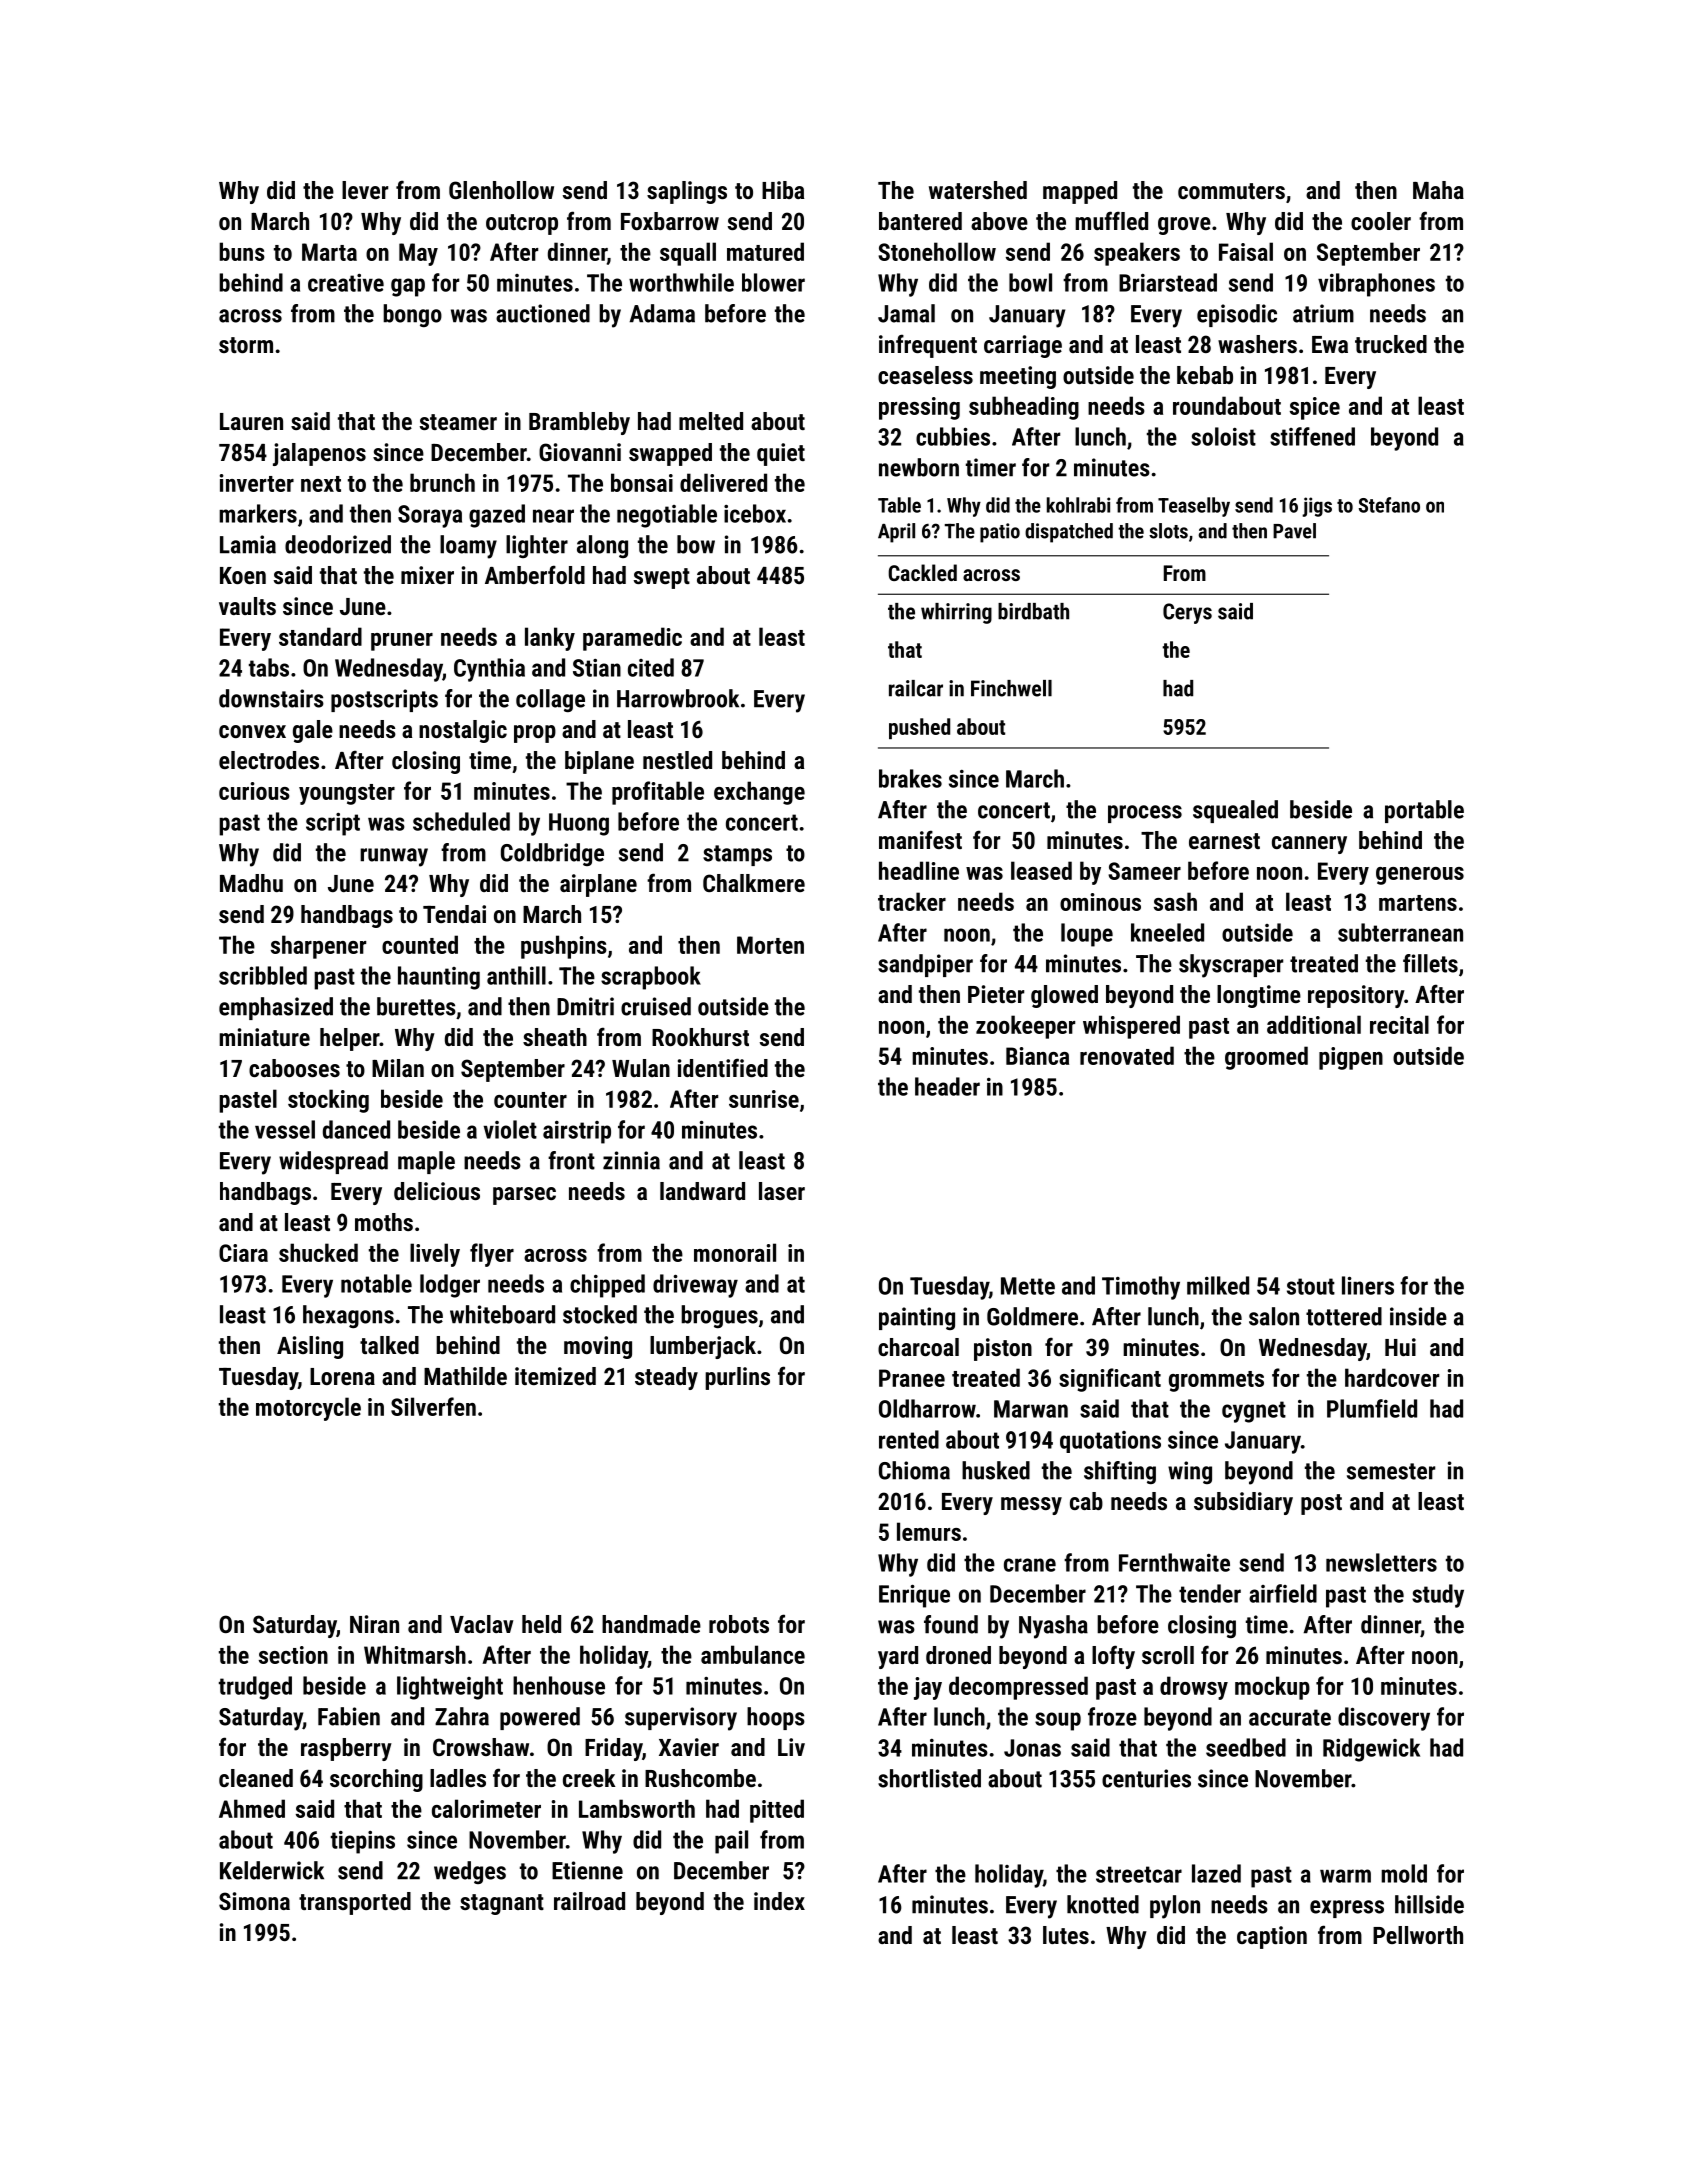  Describe the element at coordinates (376, 1780) in the screenshot. I see `scorching` at that location.
